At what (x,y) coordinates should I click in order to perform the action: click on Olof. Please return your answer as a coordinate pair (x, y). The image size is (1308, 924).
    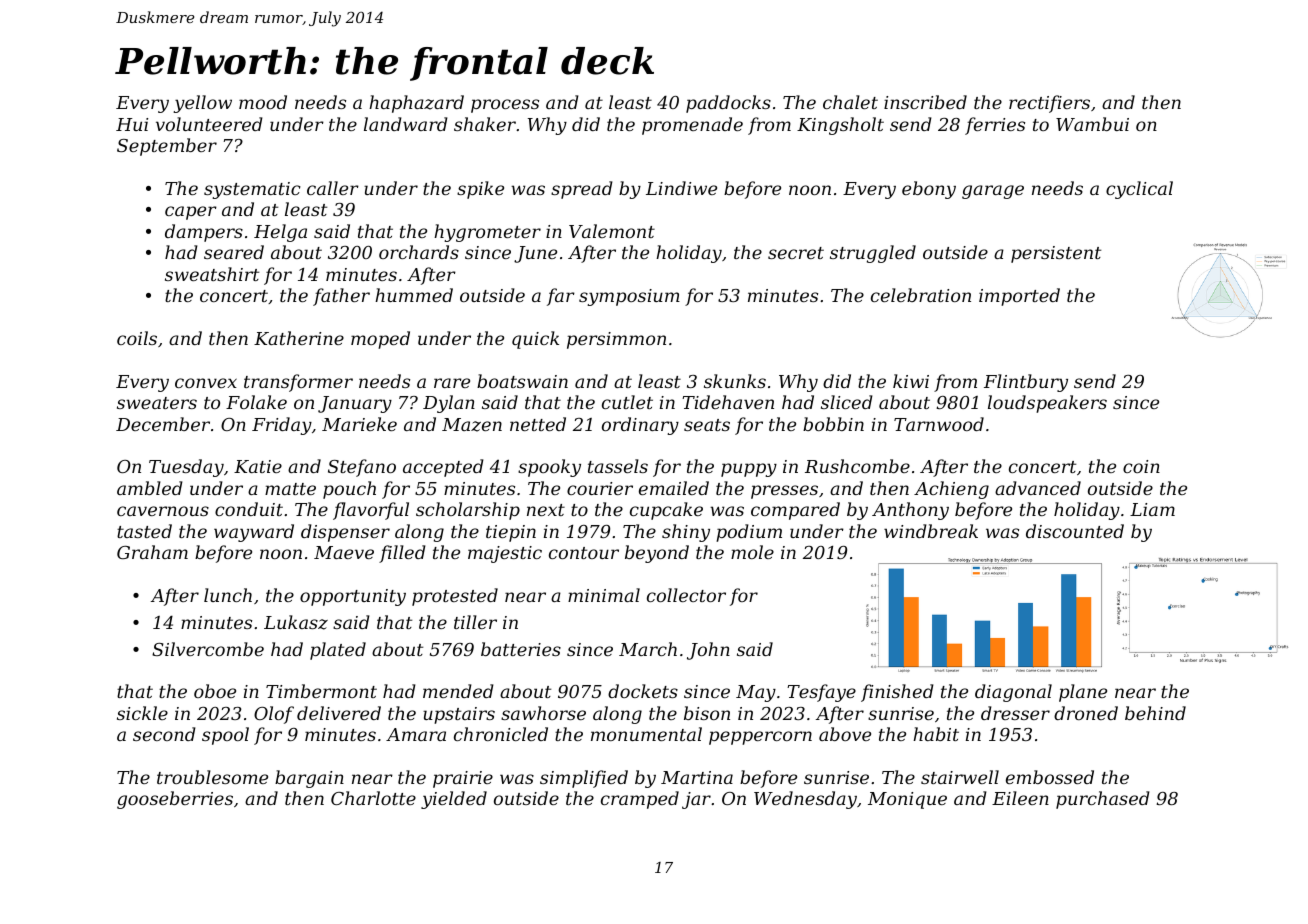
    Looking at the image, I should click on (274, 715).
